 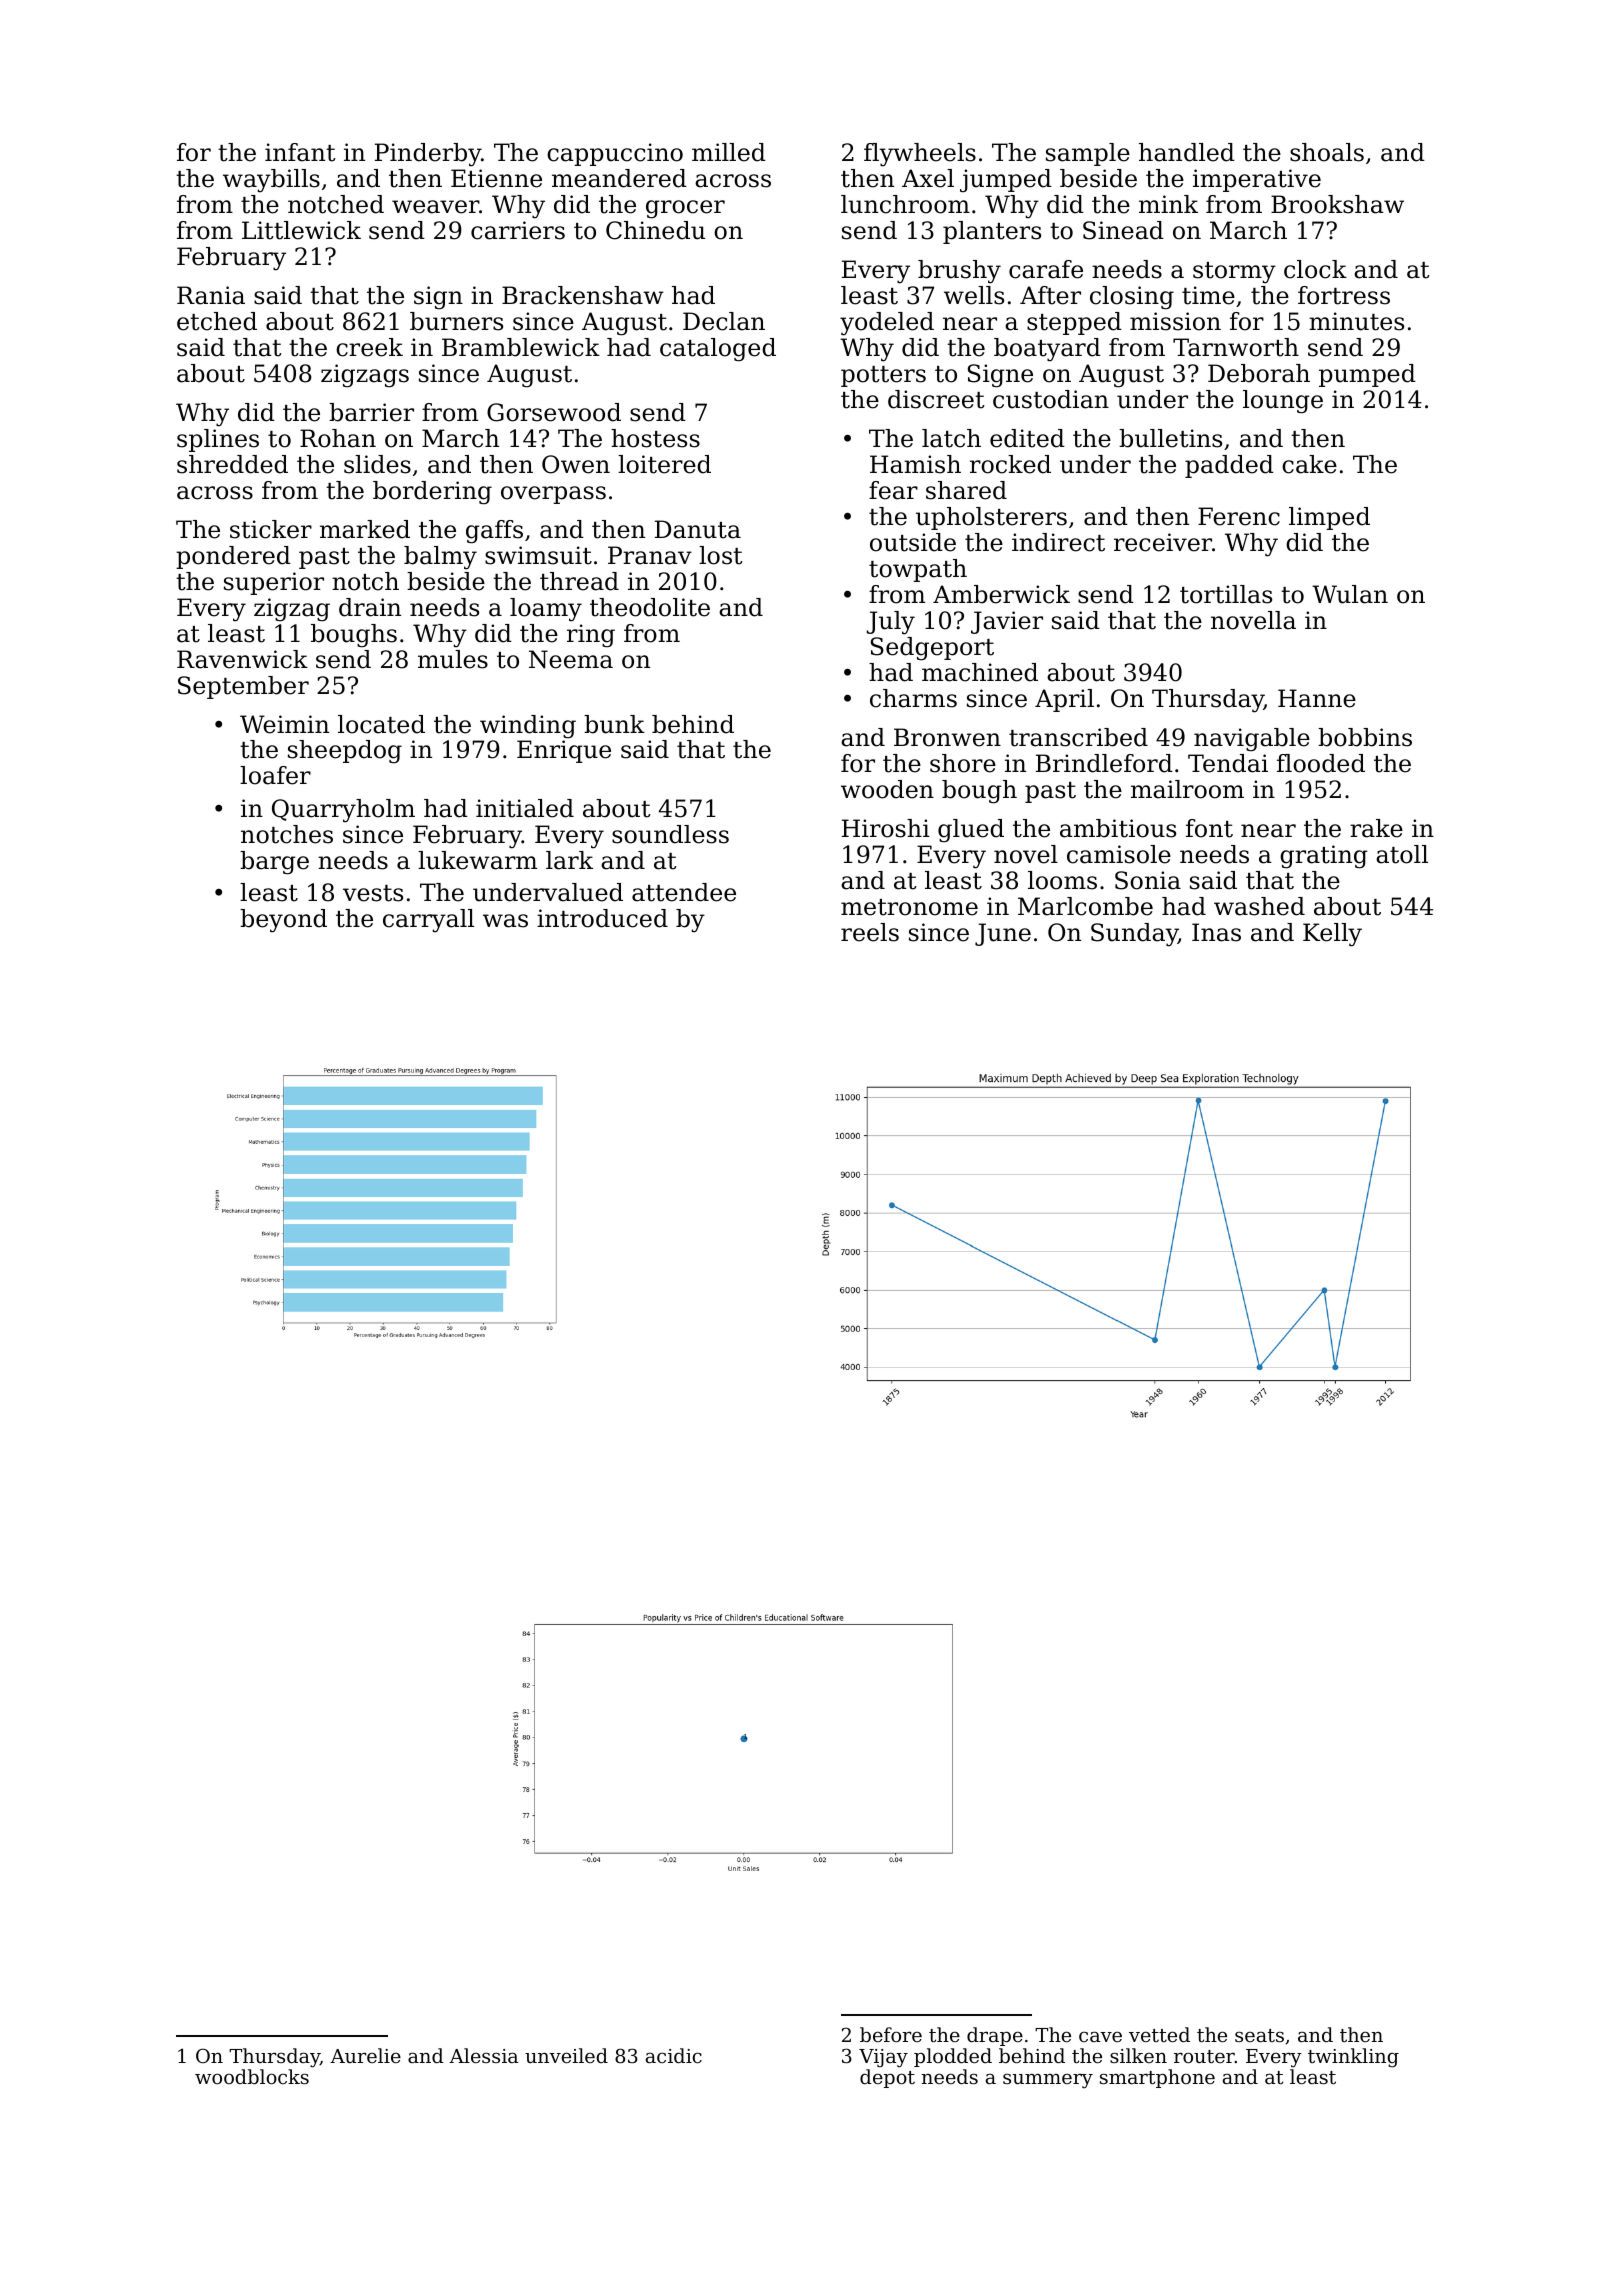 I want to click on tortillas, so click(x=1226, y=594).
